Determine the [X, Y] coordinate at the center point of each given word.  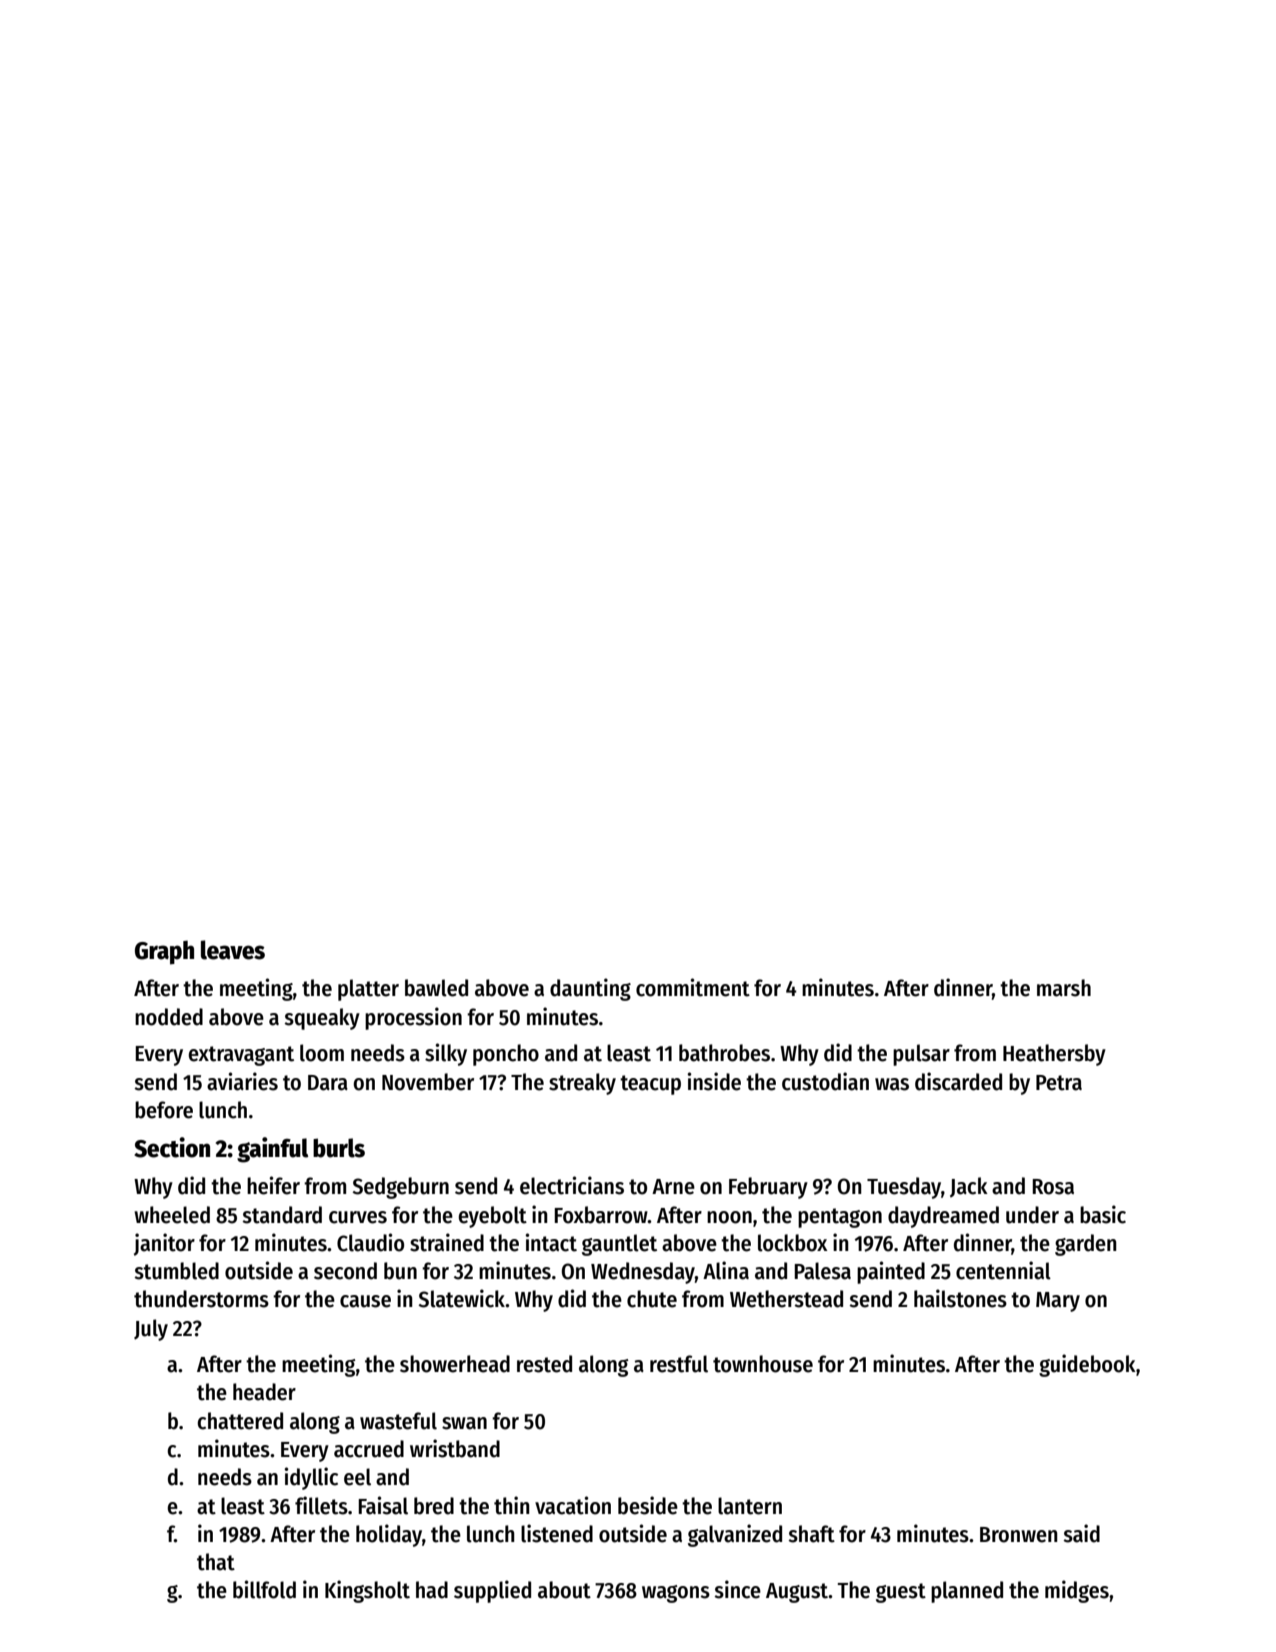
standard [282, 1215]
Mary [1058, 1302]
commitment [693, 987]
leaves [233, 950]
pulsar [921, 1055]
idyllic [311, 1478]
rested [544, 1364]
